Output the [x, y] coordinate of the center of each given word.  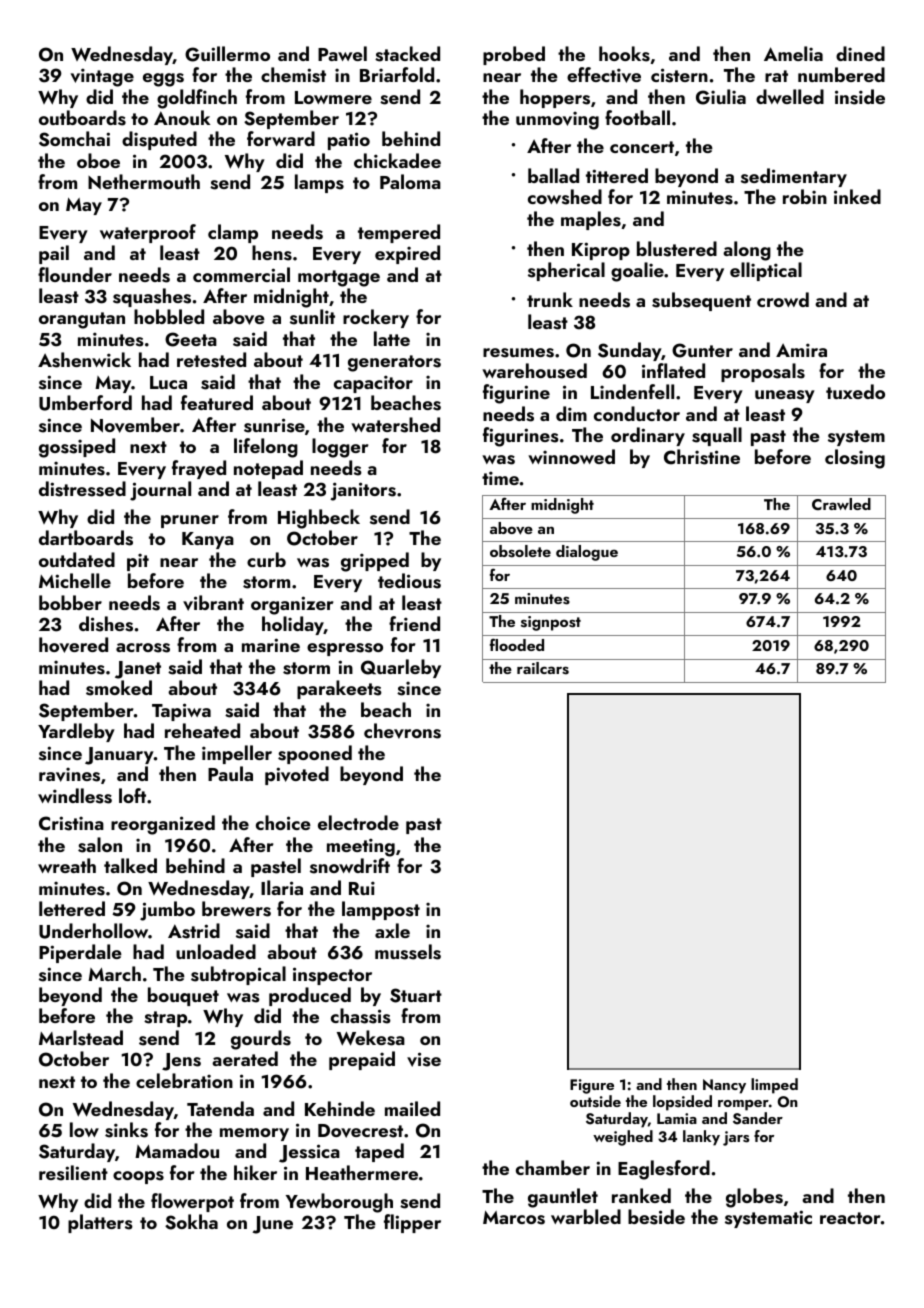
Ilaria [282, 887]
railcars [543, 668]
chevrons [402, 731]
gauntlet [563, 1198]
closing [855, 459]
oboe [98, 160]
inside [860, 97]
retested [211, 360]
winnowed [571, 456]
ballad [553, 175]
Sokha [191, 1222]
